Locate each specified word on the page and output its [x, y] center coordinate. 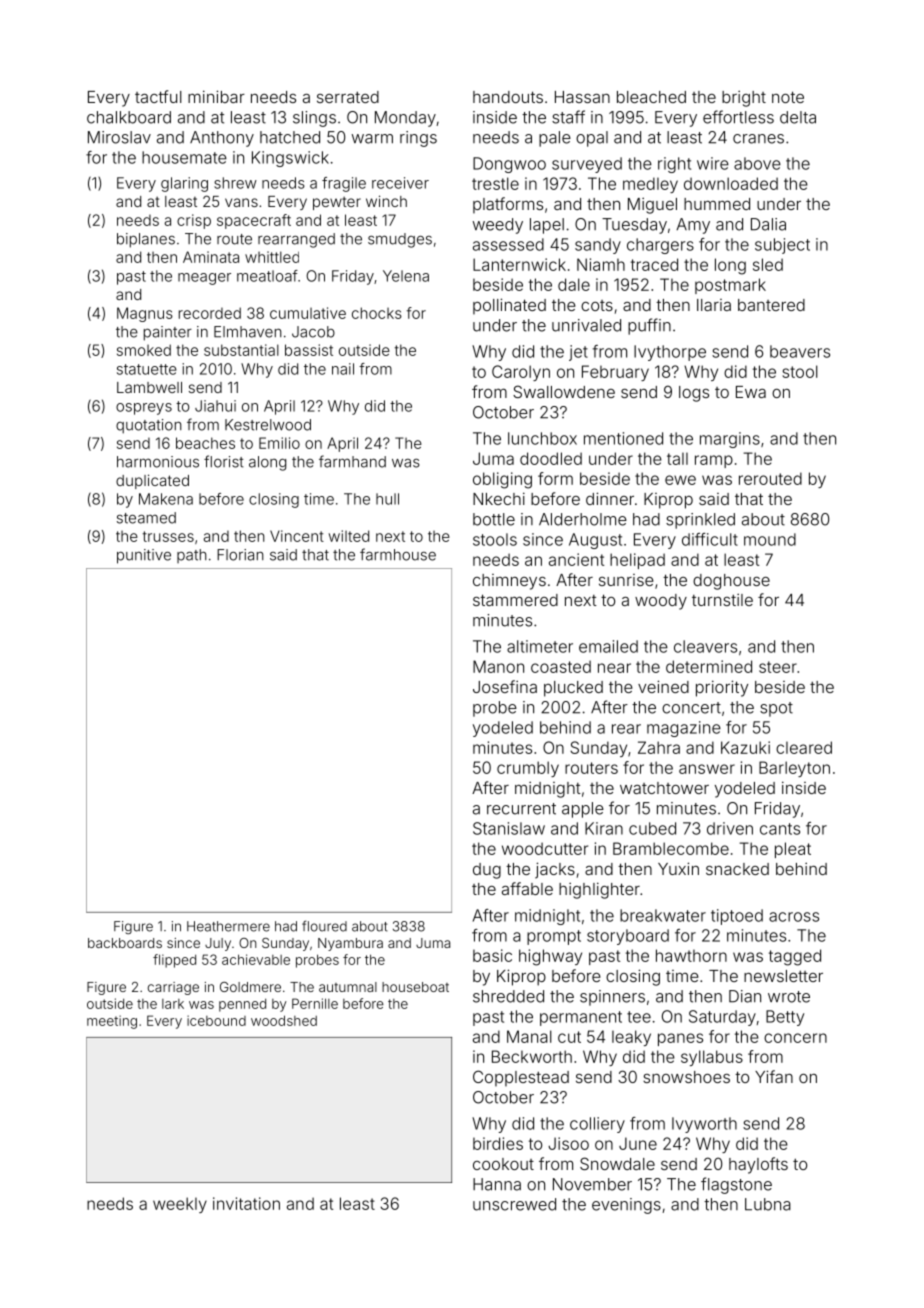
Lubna [768, 1204]
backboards [125, 943]
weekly [180, 1205]
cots [597, 305]
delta [798, 117]
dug [487, 871]
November [592, 1184]
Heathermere [228, 926]
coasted [561, 666]
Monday [405, 119]
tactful [158, 96]
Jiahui [215, 406]
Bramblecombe [671, 848]
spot [776, 709]
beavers [800, 351]
